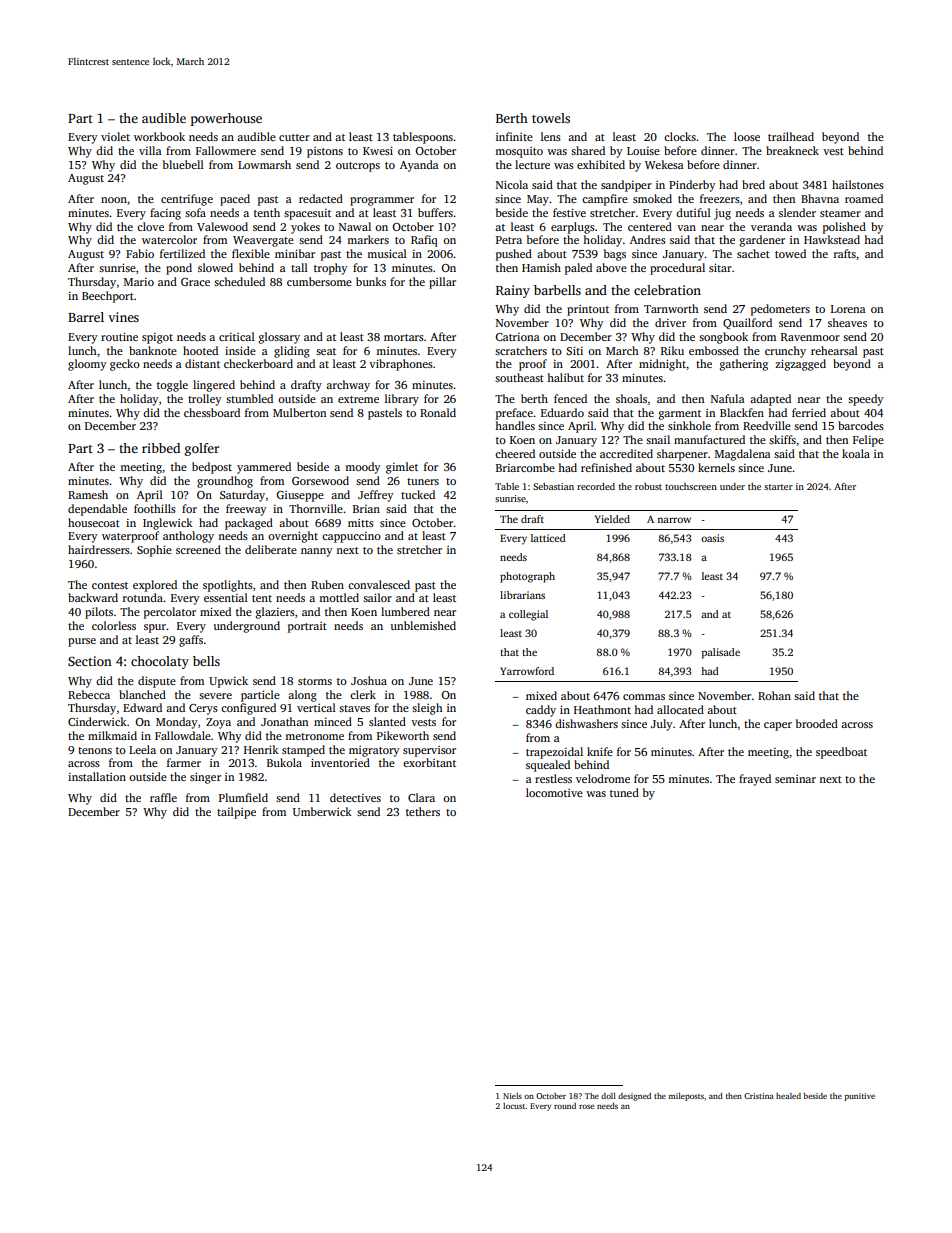  I want to click on locust, so click(514, 1106).
